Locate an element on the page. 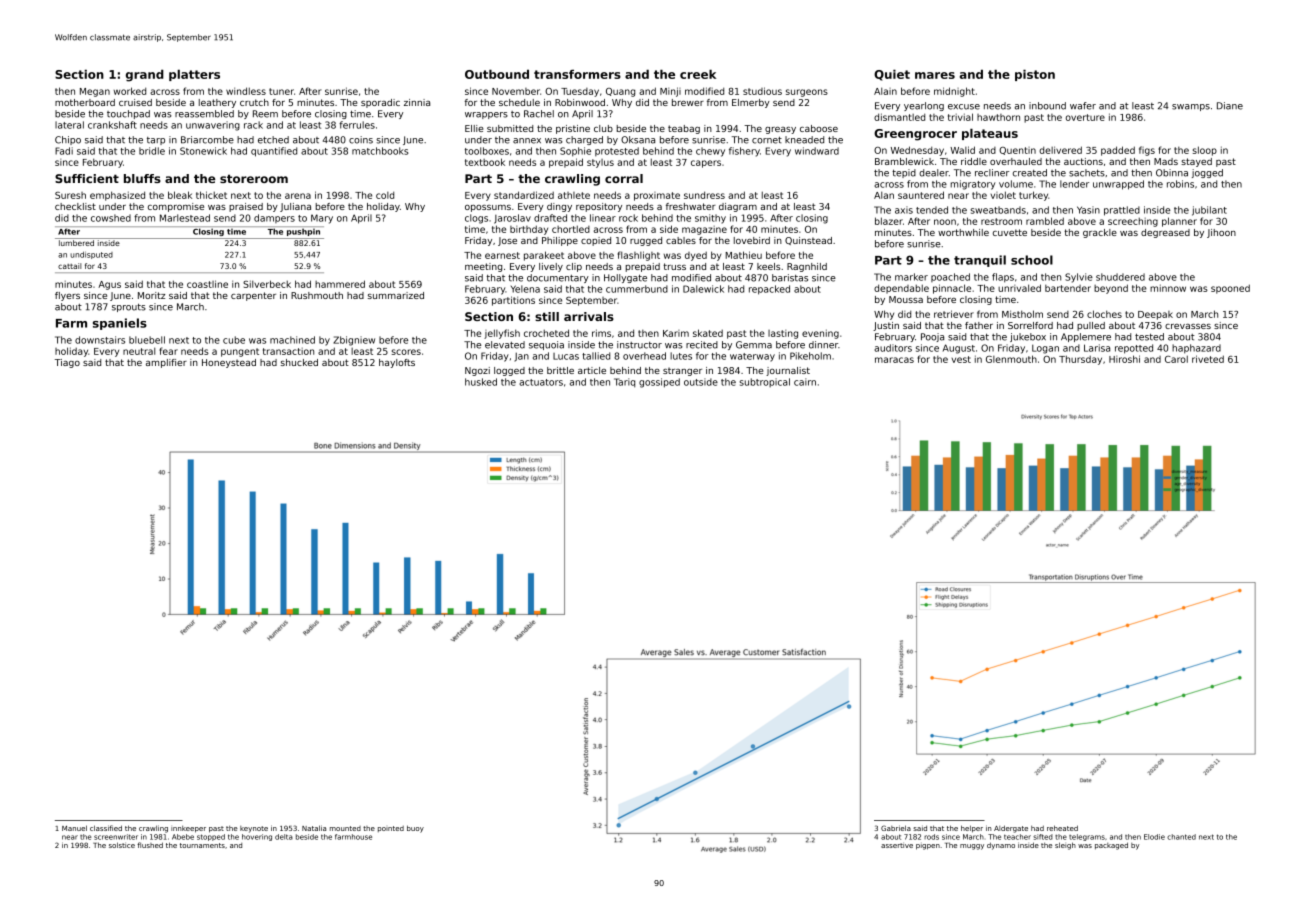 The image size is (1308, 924). reheated is located at coordinates (1062, 828).
